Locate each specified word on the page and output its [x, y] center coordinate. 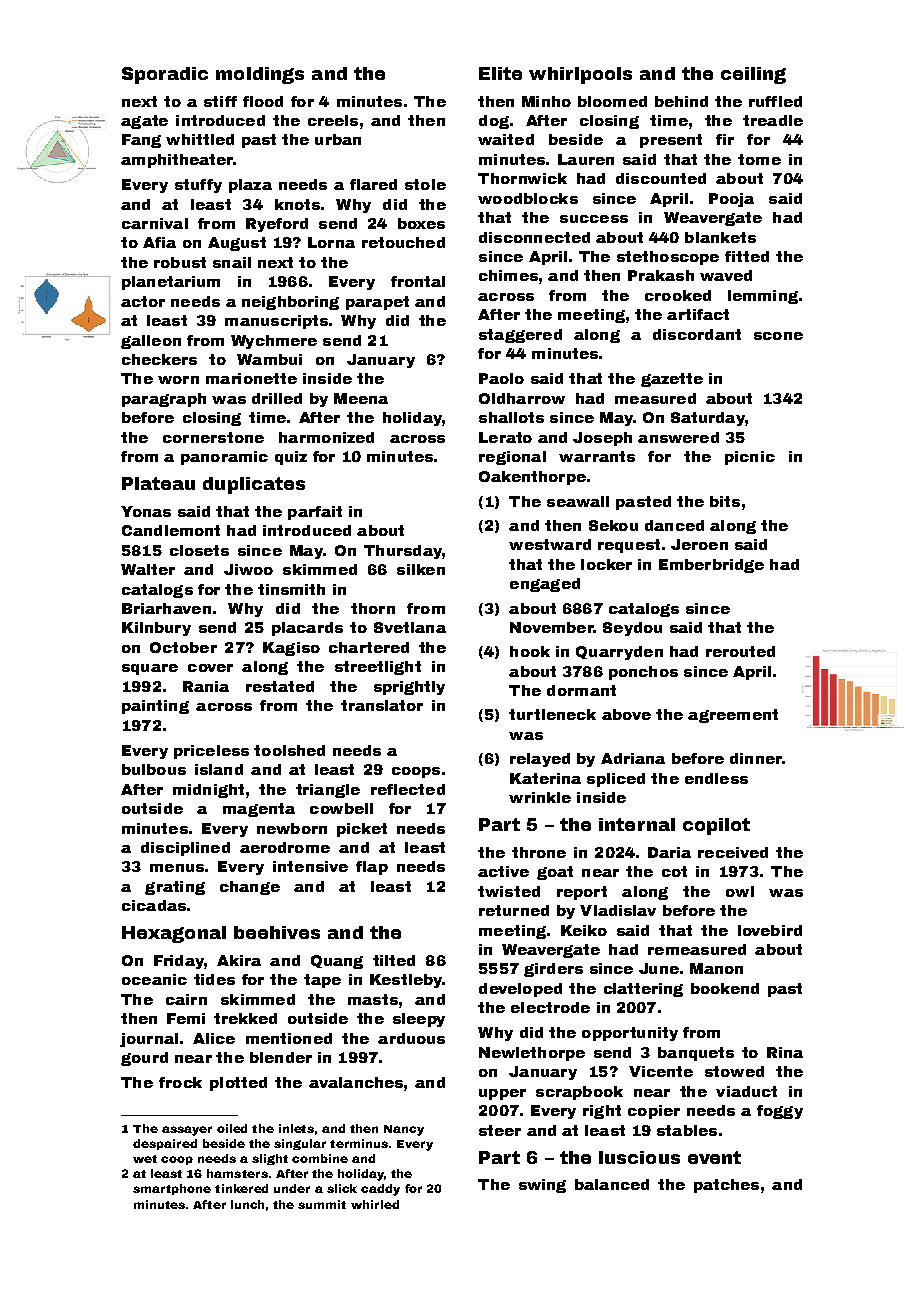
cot [674, 871]
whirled [375, 1204]
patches [726, 1186]
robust [180, 262]
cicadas [154, 905]
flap [372, 868]
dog [494, 122]
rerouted [740, 651]
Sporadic [165, 75]
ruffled [775, 101]
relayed [540, 760]
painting [155, 707]
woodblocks [528, 198]
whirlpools [580, 75]
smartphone [172, 1189]
